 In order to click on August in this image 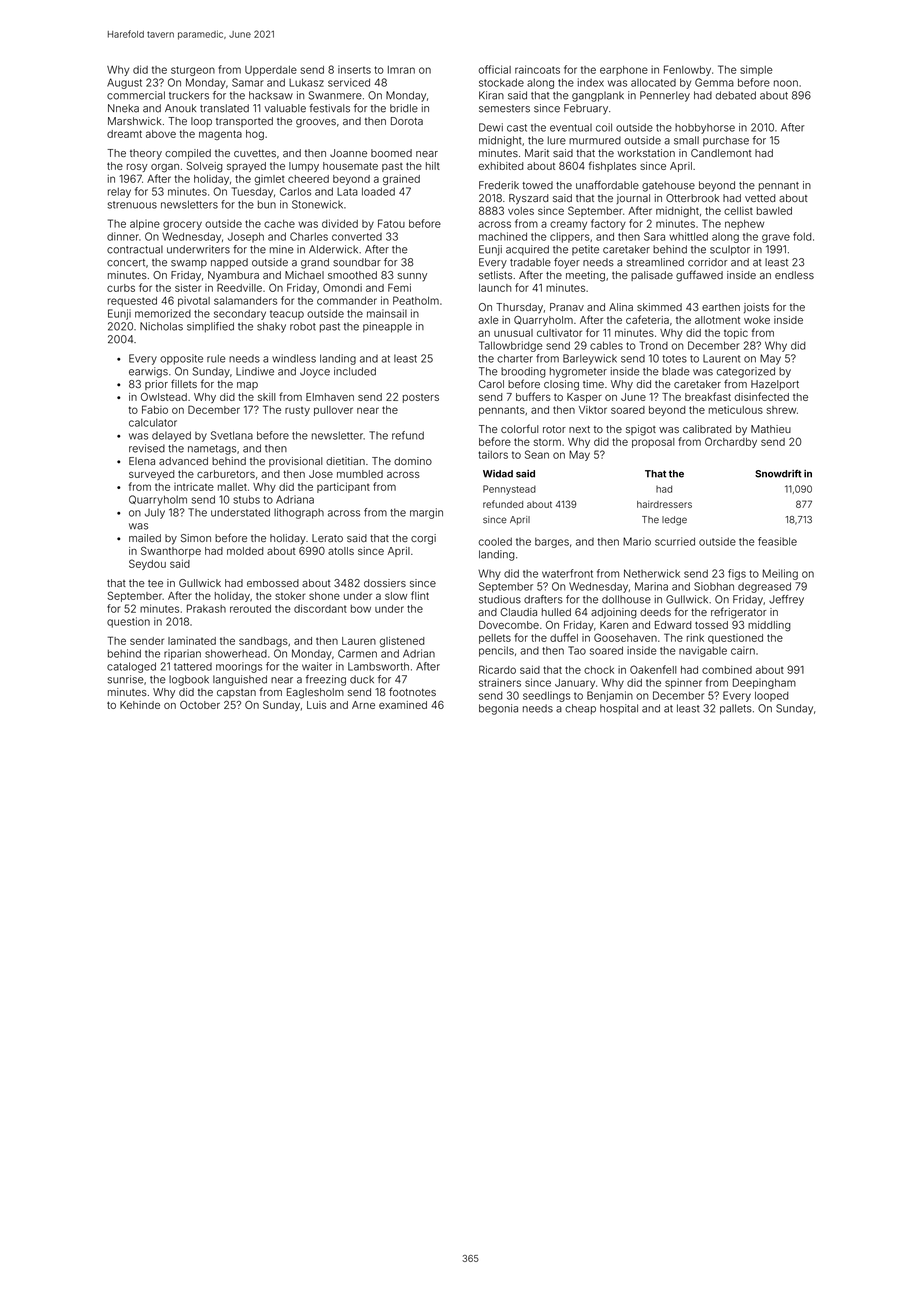, I will do `click(124, 83)`.
